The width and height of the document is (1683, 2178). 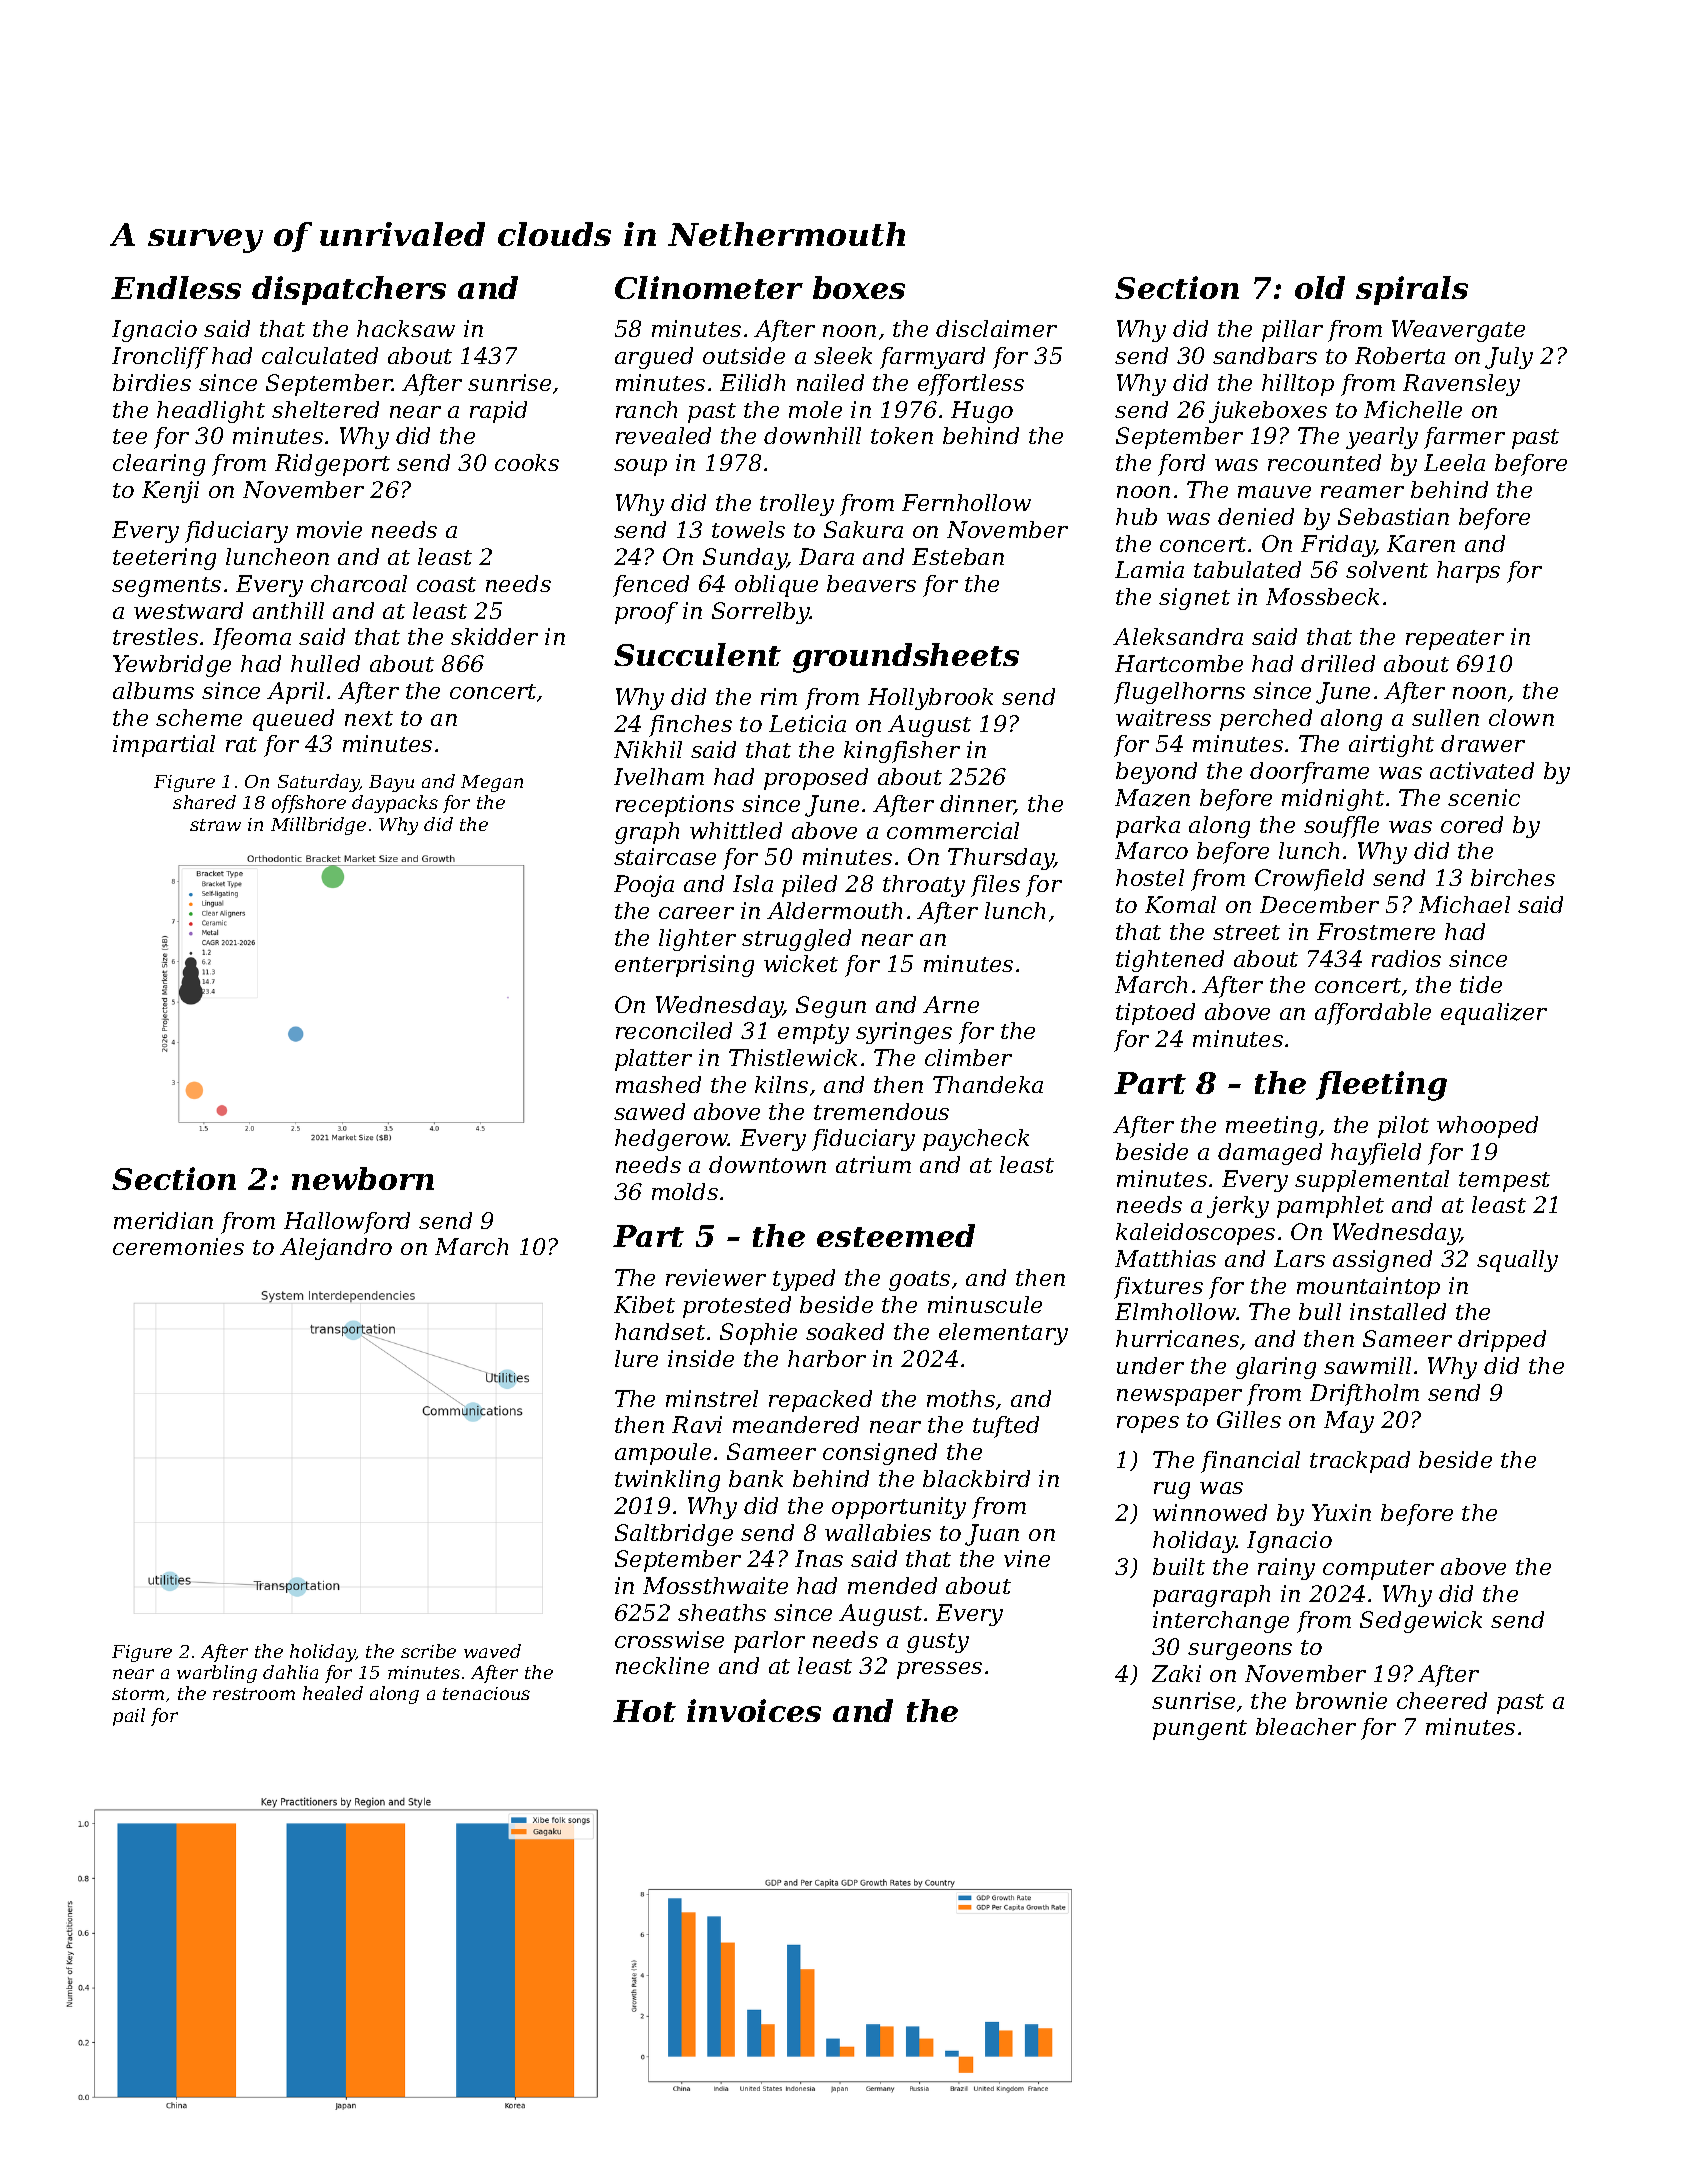 What do you see at coordinates (163, 1220) in the document?
I see `meridian` at bounding box center [163, 1220].
